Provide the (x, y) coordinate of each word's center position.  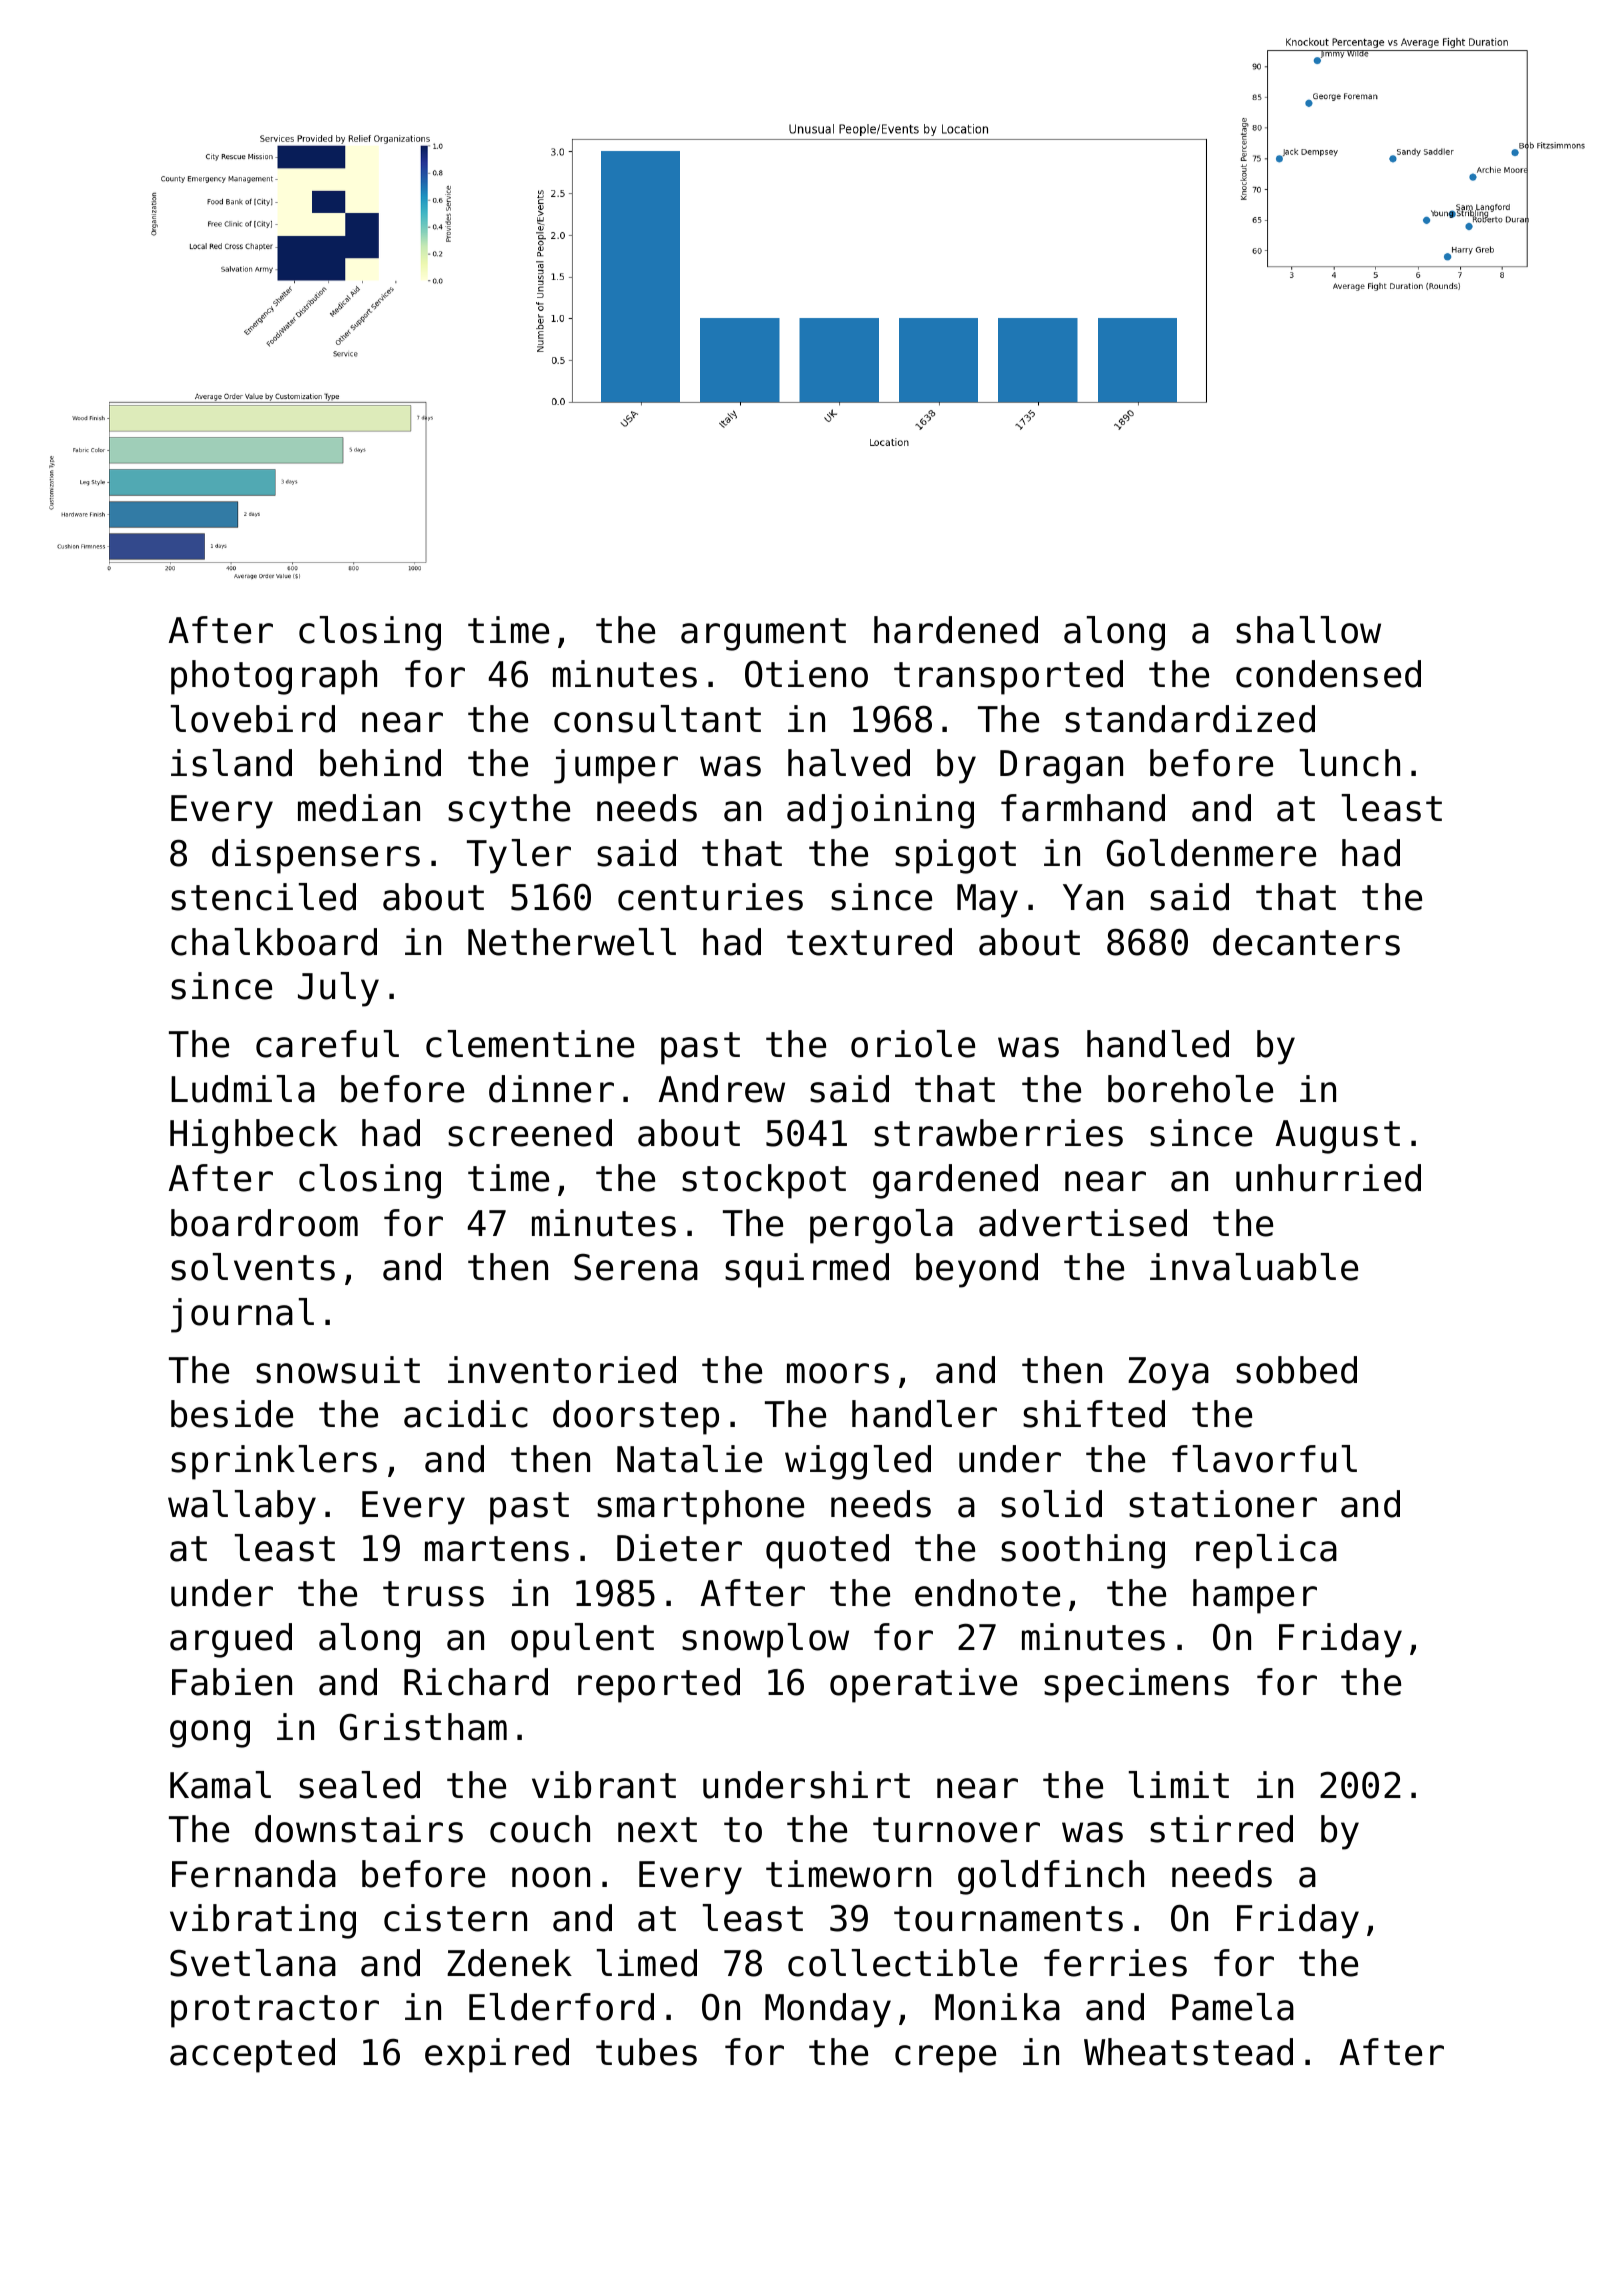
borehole (1190, 1089)
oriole (913, 1044)
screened (530, 1133)
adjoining (880, 811)
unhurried (1328, 1178)
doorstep (636, 1417)
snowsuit (338, 1370)
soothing (1083, 1551)
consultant (657, 719)
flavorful (1264, 1459)
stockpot (764, 1181)
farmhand (1083, 808)
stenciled (263, 897)
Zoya (1168, 1374)
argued (231, 1640)
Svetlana (253, 1963)
